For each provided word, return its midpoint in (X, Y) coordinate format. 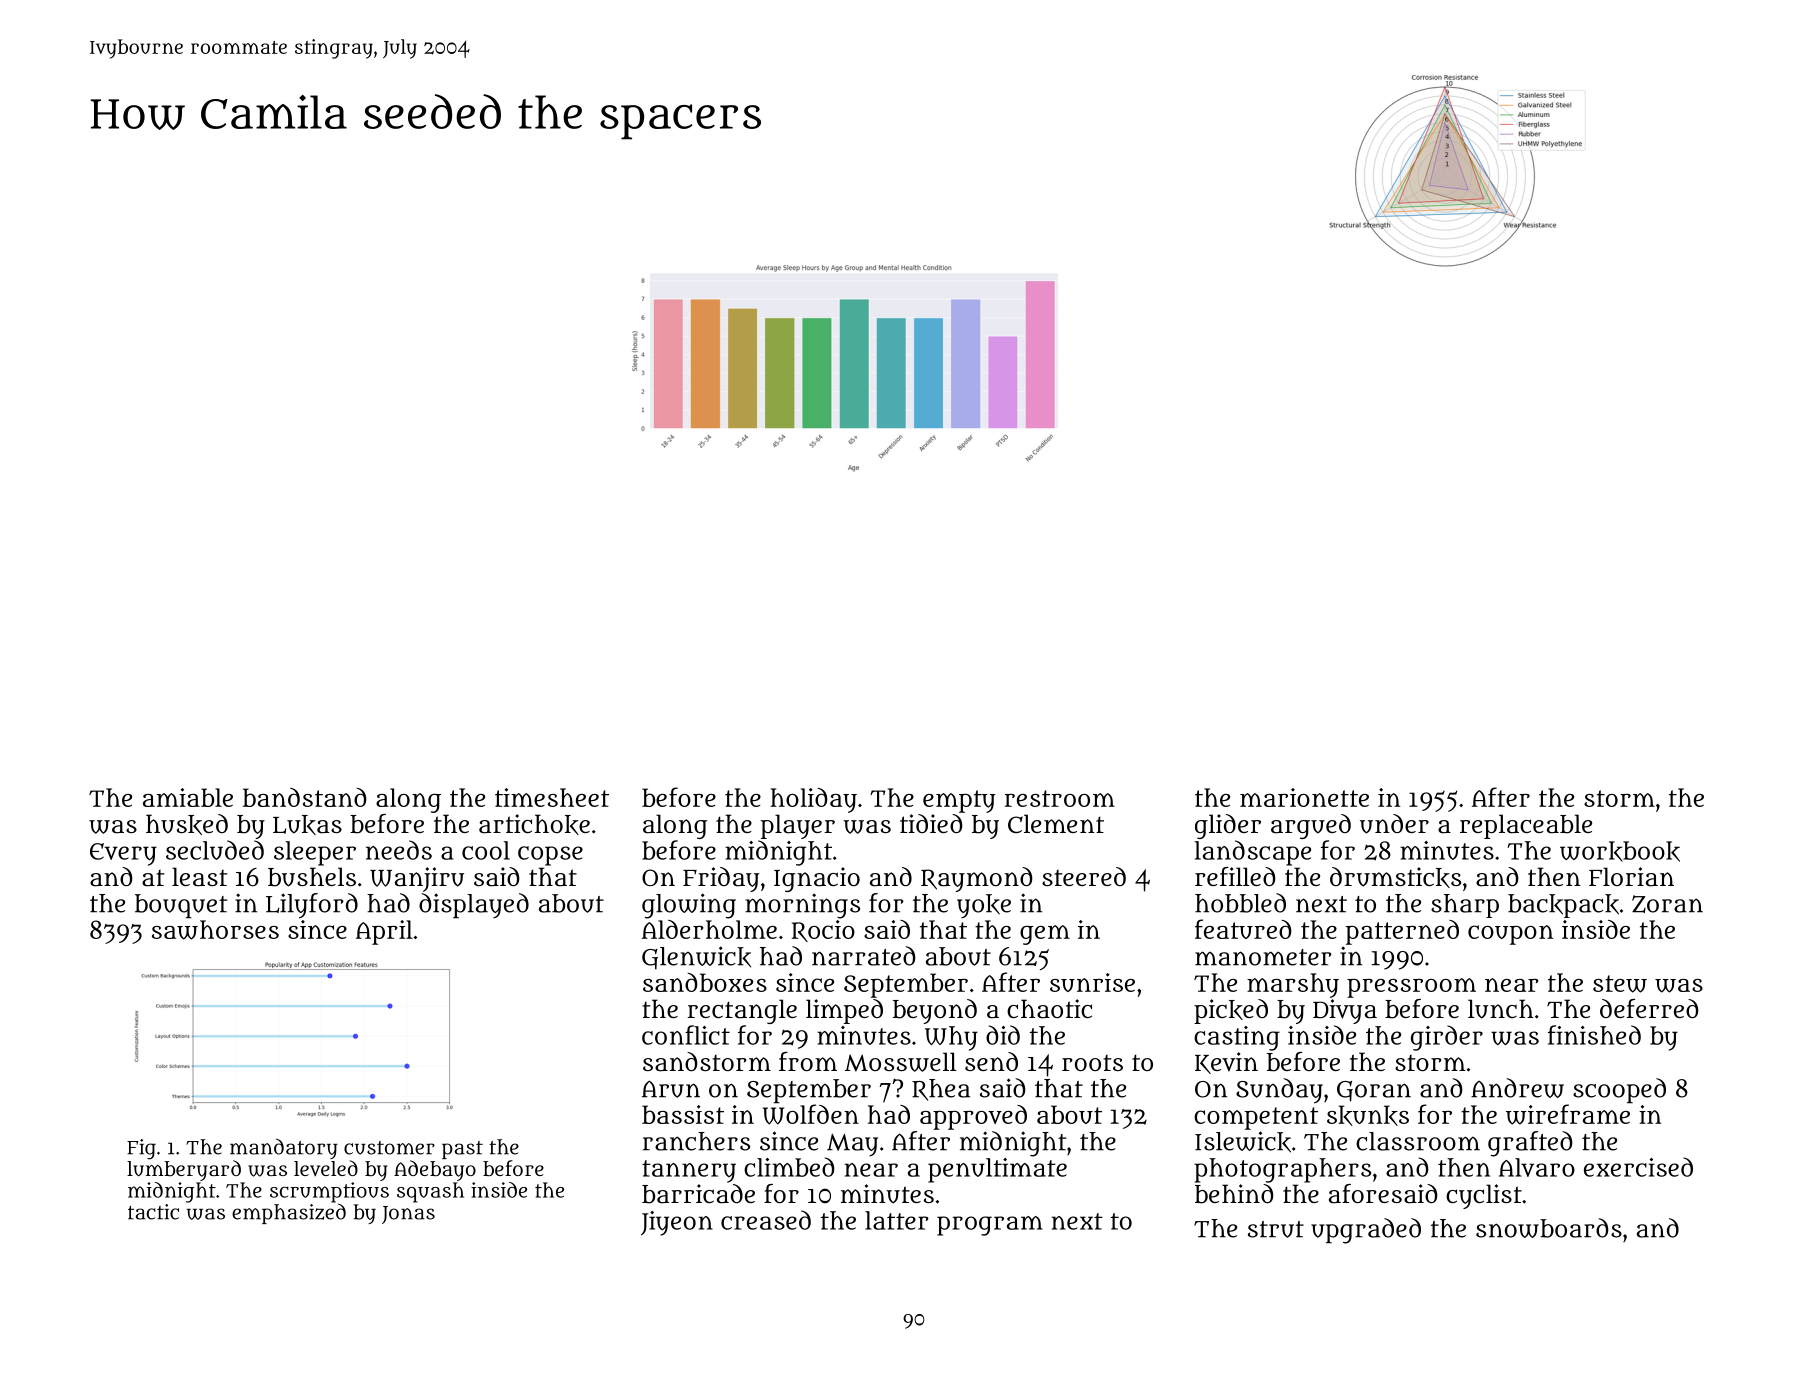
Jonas (408, 1215)
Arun (671, 1089)
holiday (813, 800)
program (990, 1226)
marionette (1304, 797)
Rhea (941, 1090)
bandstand (305, 797)
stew (1620, 984)
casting (1237, 1038)
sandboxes (705, 982)
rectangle (742, 1011)
